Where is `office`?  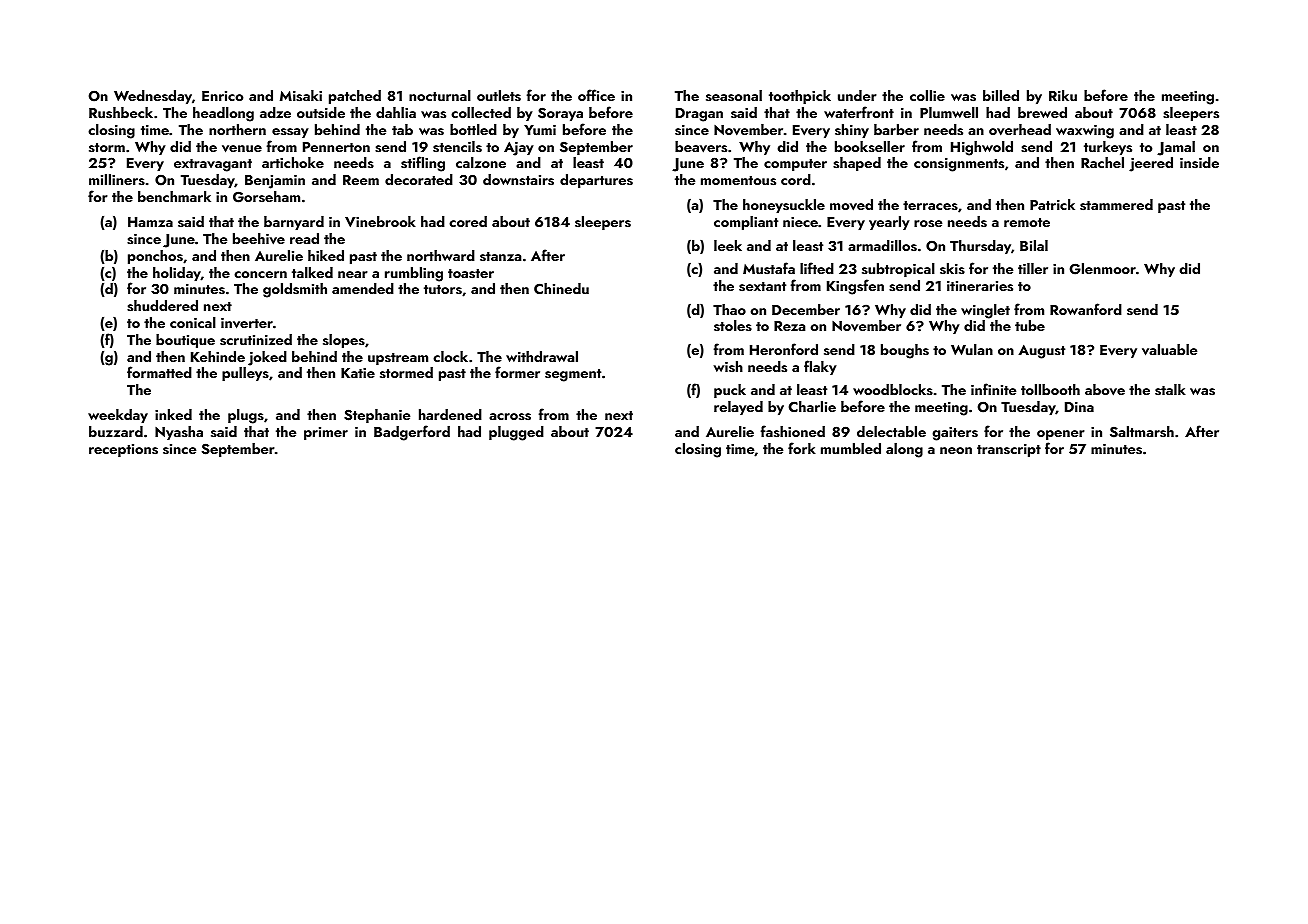
office is located at coordinates (596, 95).
